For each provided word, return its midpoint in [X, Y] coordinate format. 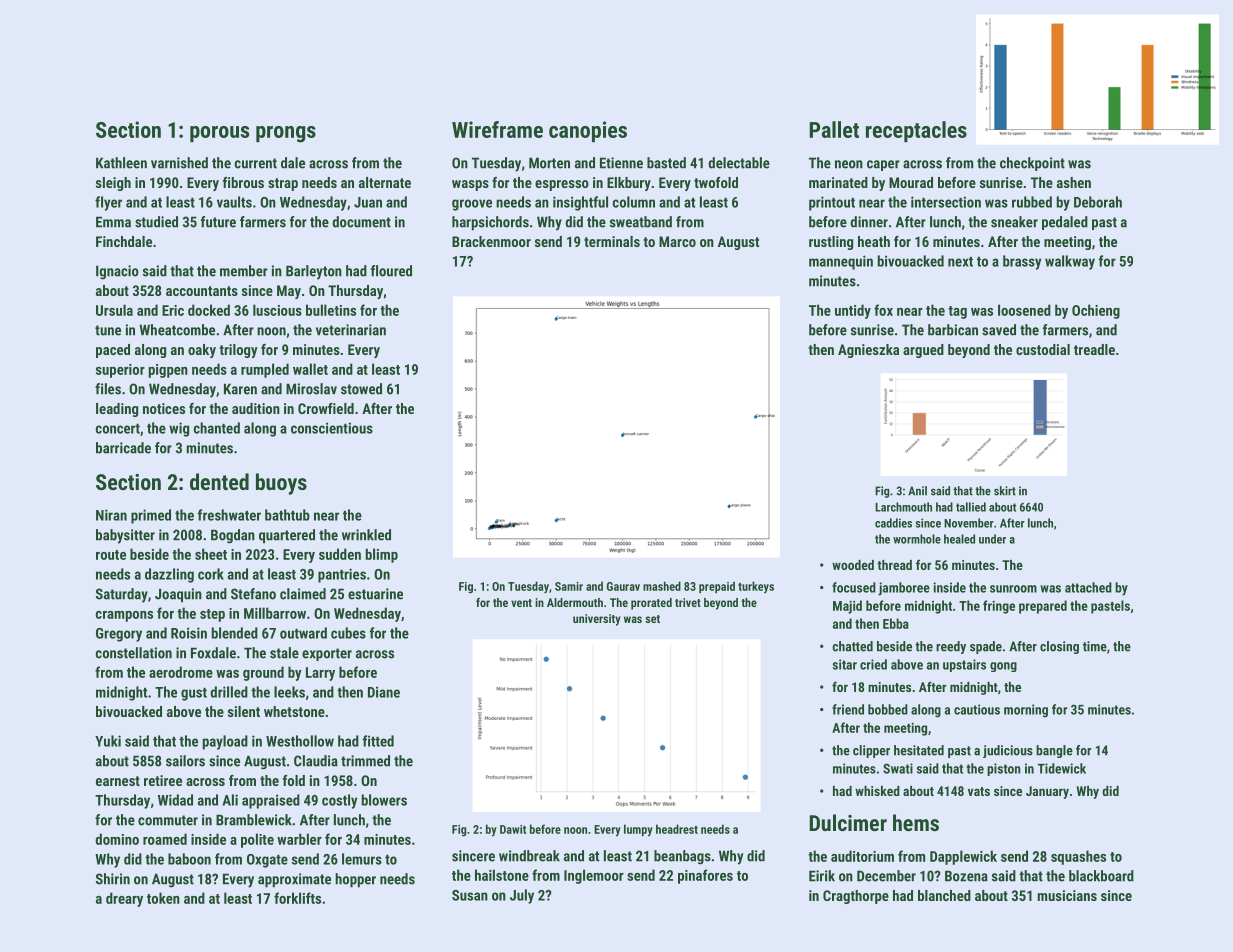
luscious [277, 310]
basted [666, 163]
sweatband [641, 222]
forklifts [297, 898]
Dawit [513, 829]
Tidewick [1062, 768]
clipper [871, 751]
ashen [1074, 182]
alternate [385, 182]
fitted [378, 741]
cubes [348, 633]
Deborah [1098, 202]
